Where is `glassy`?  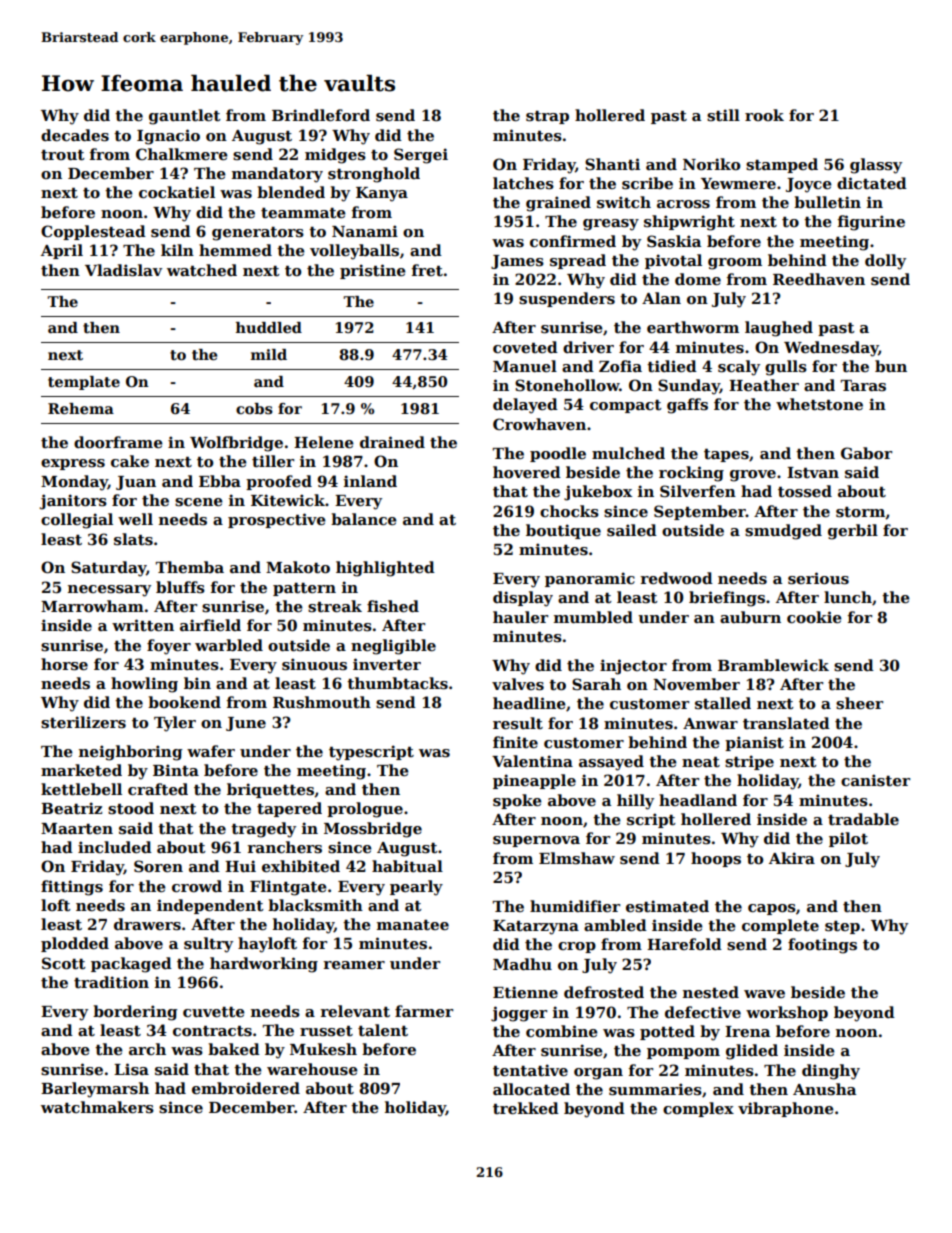
glassy is located at coordinates (876, 166).
